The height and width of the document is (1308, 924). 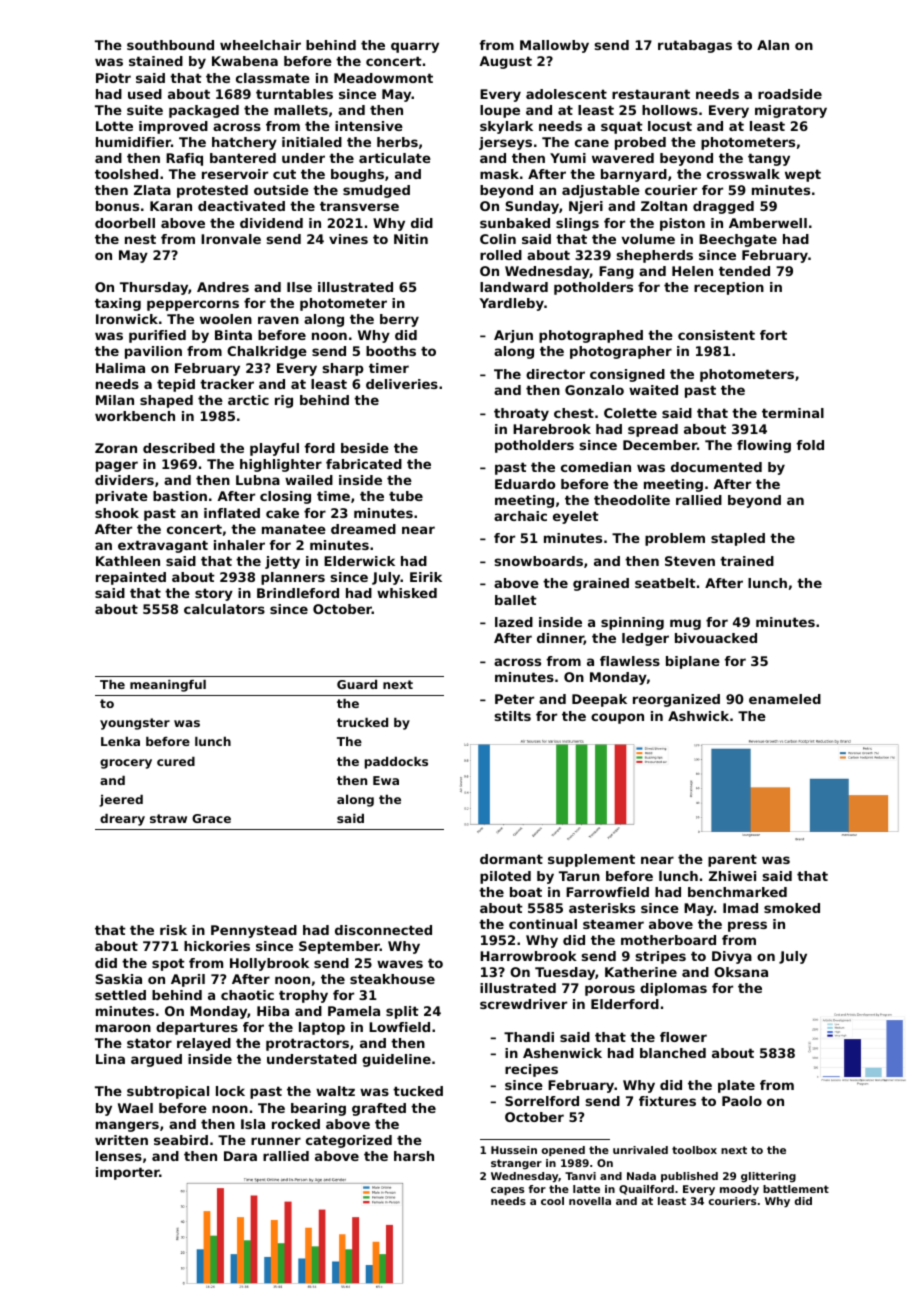 I want to click on Dara, so click(x=240, y=1156).
